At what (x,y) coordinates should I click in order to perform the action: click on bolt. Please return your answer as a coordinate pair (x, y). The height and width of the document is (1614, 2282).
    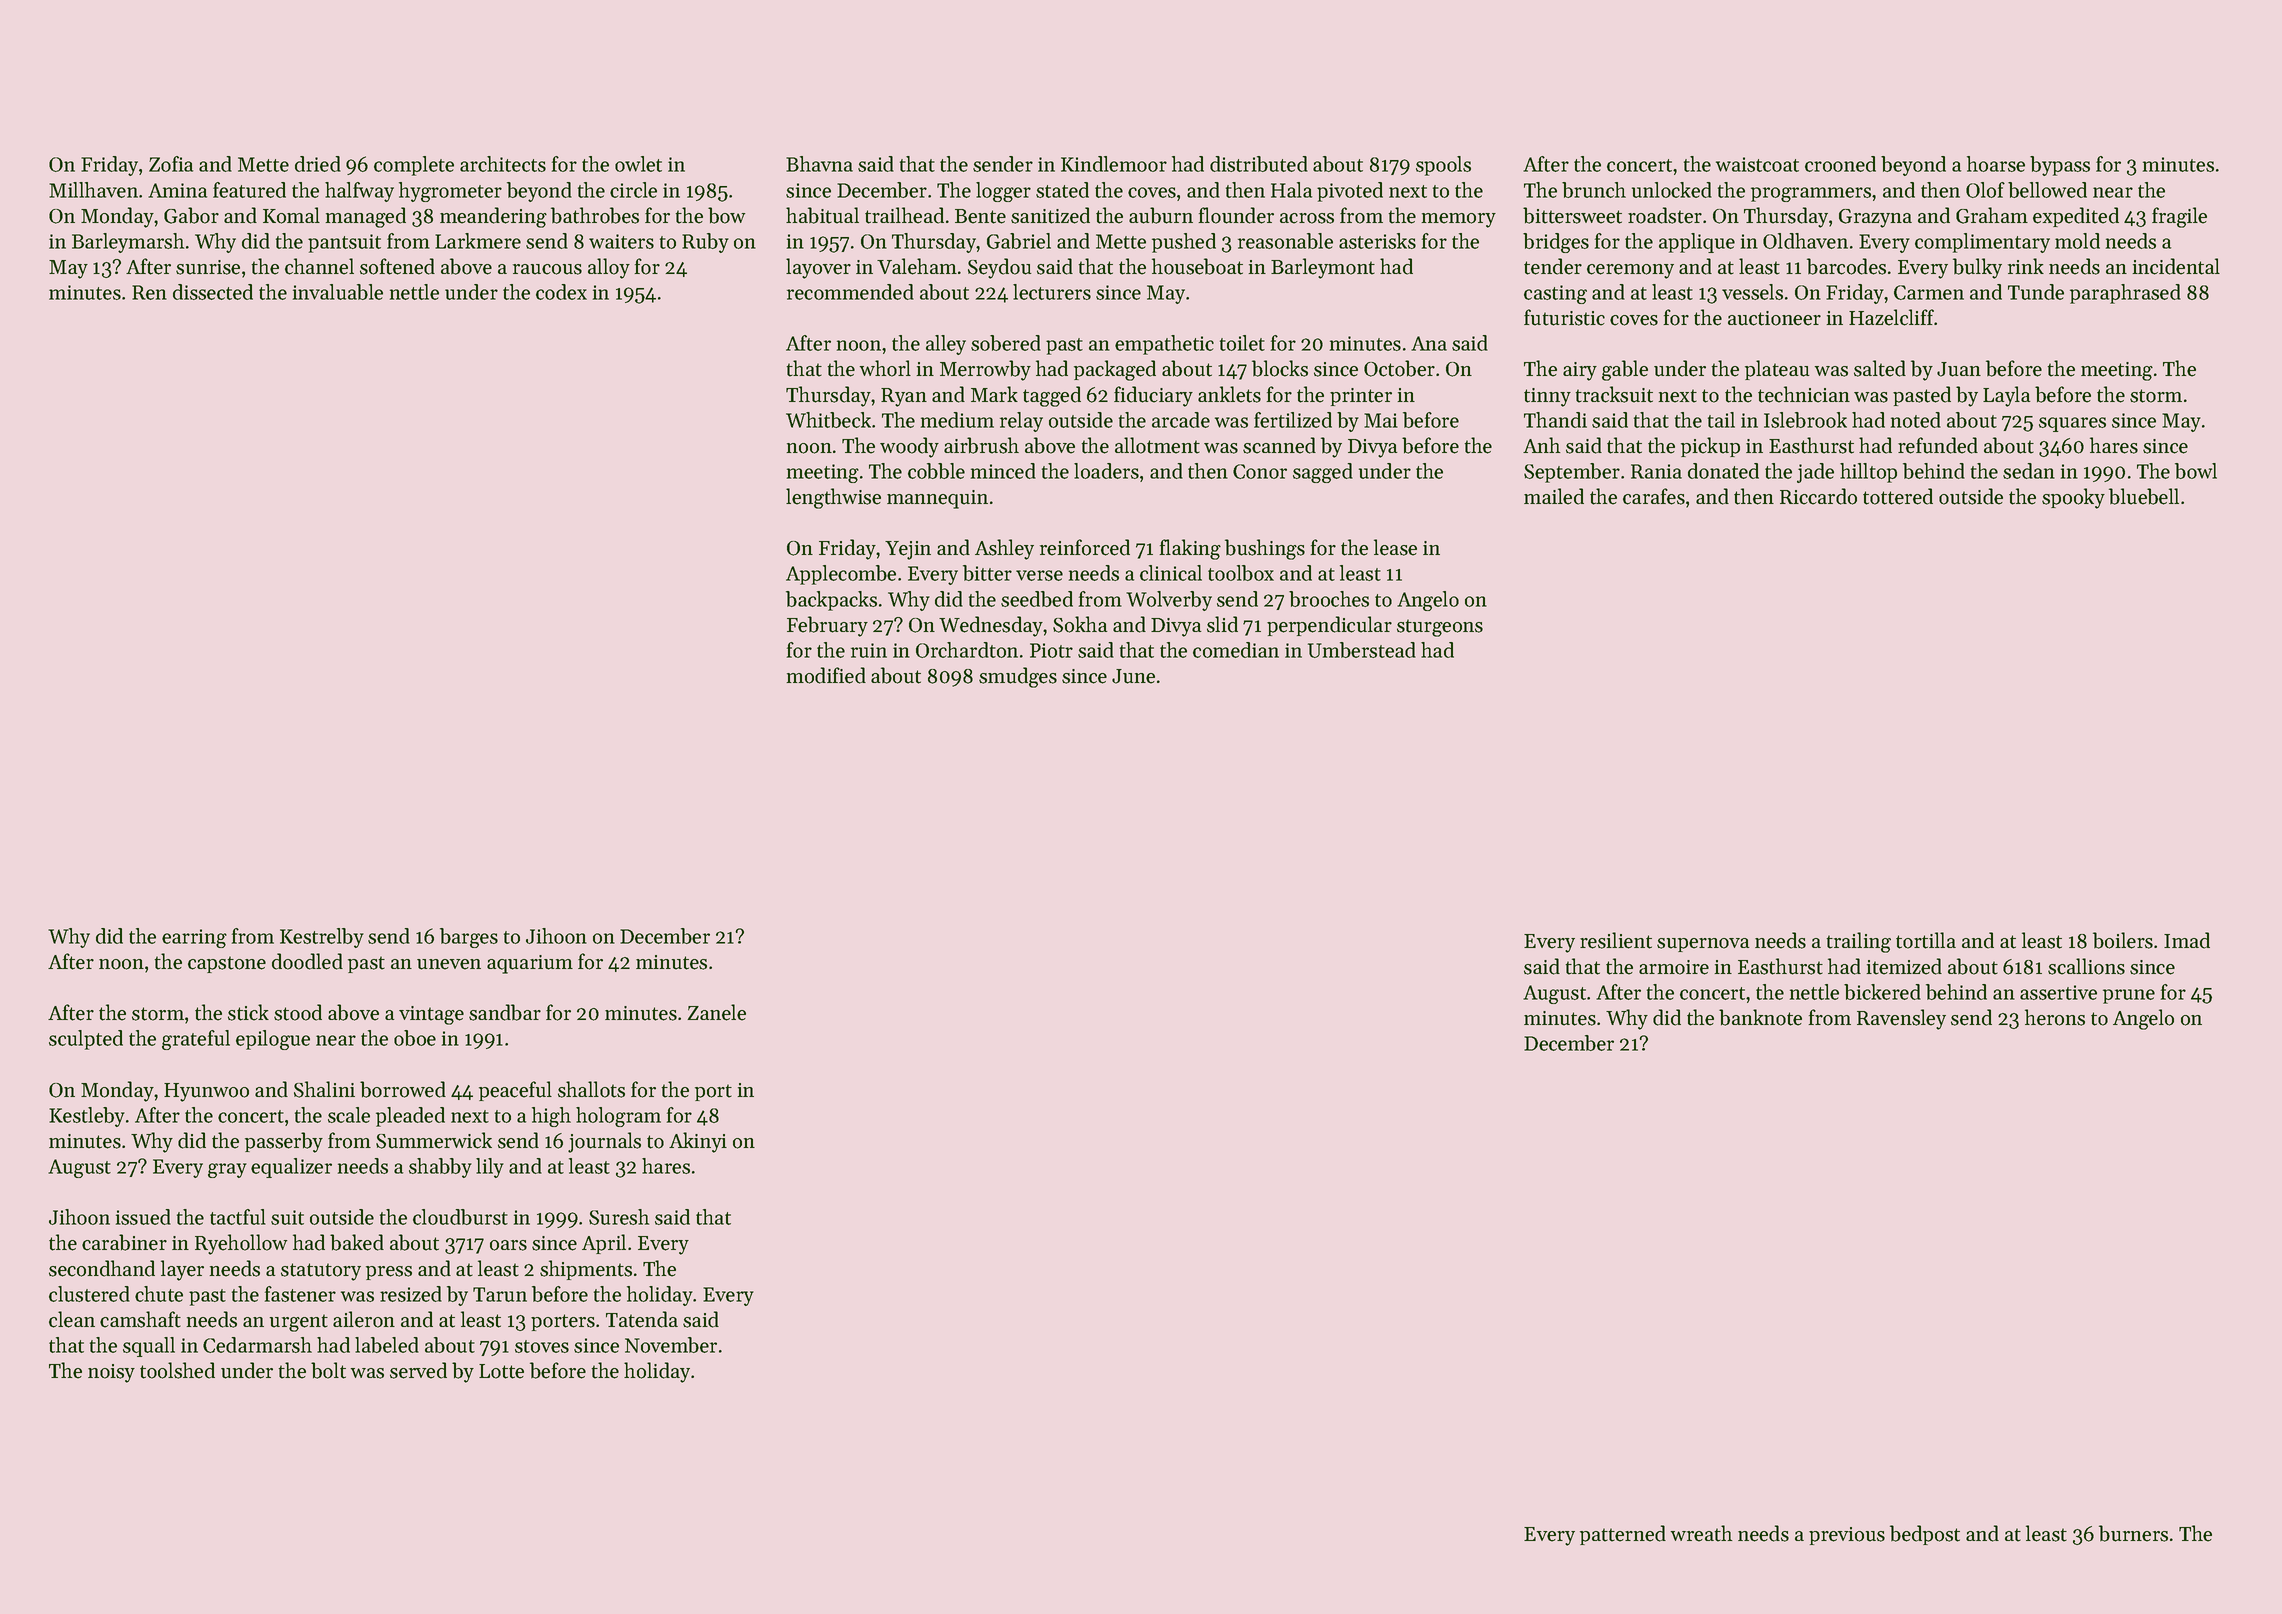
    Looking at the image, I should click on (328, 1370).
